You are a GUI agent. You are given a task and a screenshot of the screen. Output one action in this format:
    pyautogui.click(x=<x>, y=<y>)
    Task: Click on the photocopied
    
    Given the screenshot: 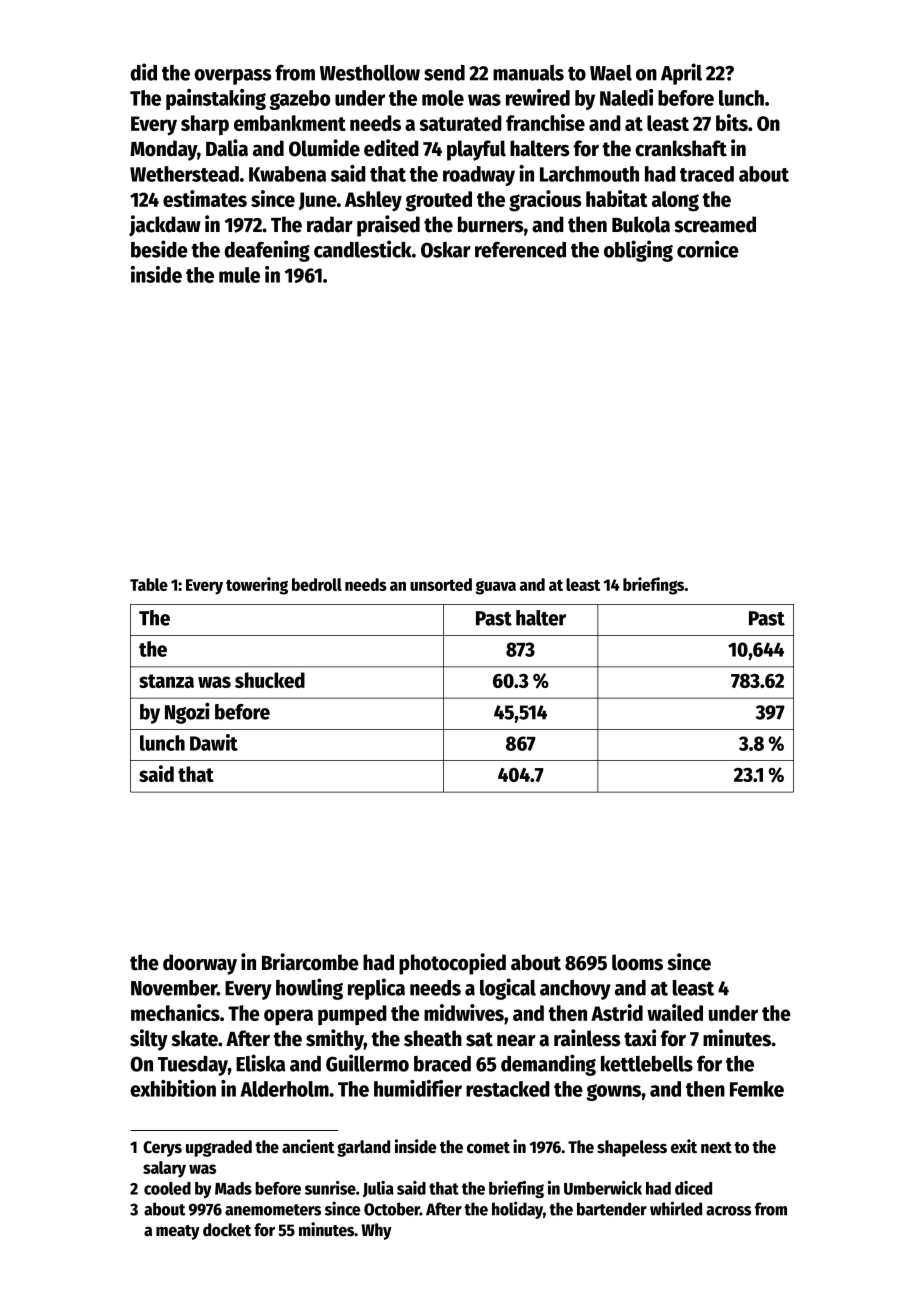 What is the action you would take?
    pyautogui.click(x=452, y=964)
